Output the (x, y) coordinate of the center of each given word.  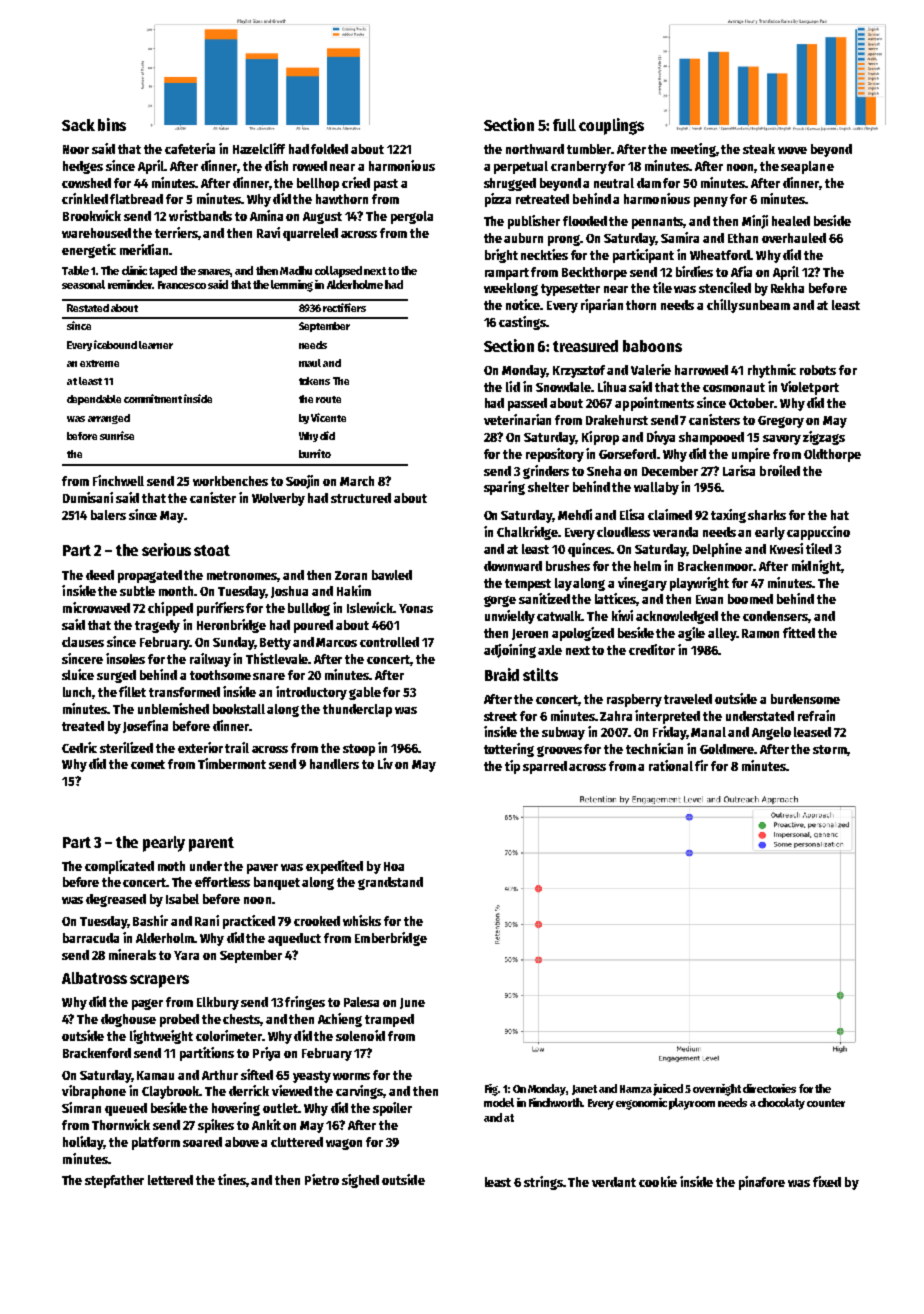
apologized (583, 634)
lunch (78, 693)
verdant (614, 1182)
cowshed (86, 183)
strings (544, 1183)
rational (671, 765)
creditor (652, 649)
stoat (212, 550)
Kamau (155, 1075)
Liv (385, 763)
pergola (412, 217)
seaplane (807, 167)
